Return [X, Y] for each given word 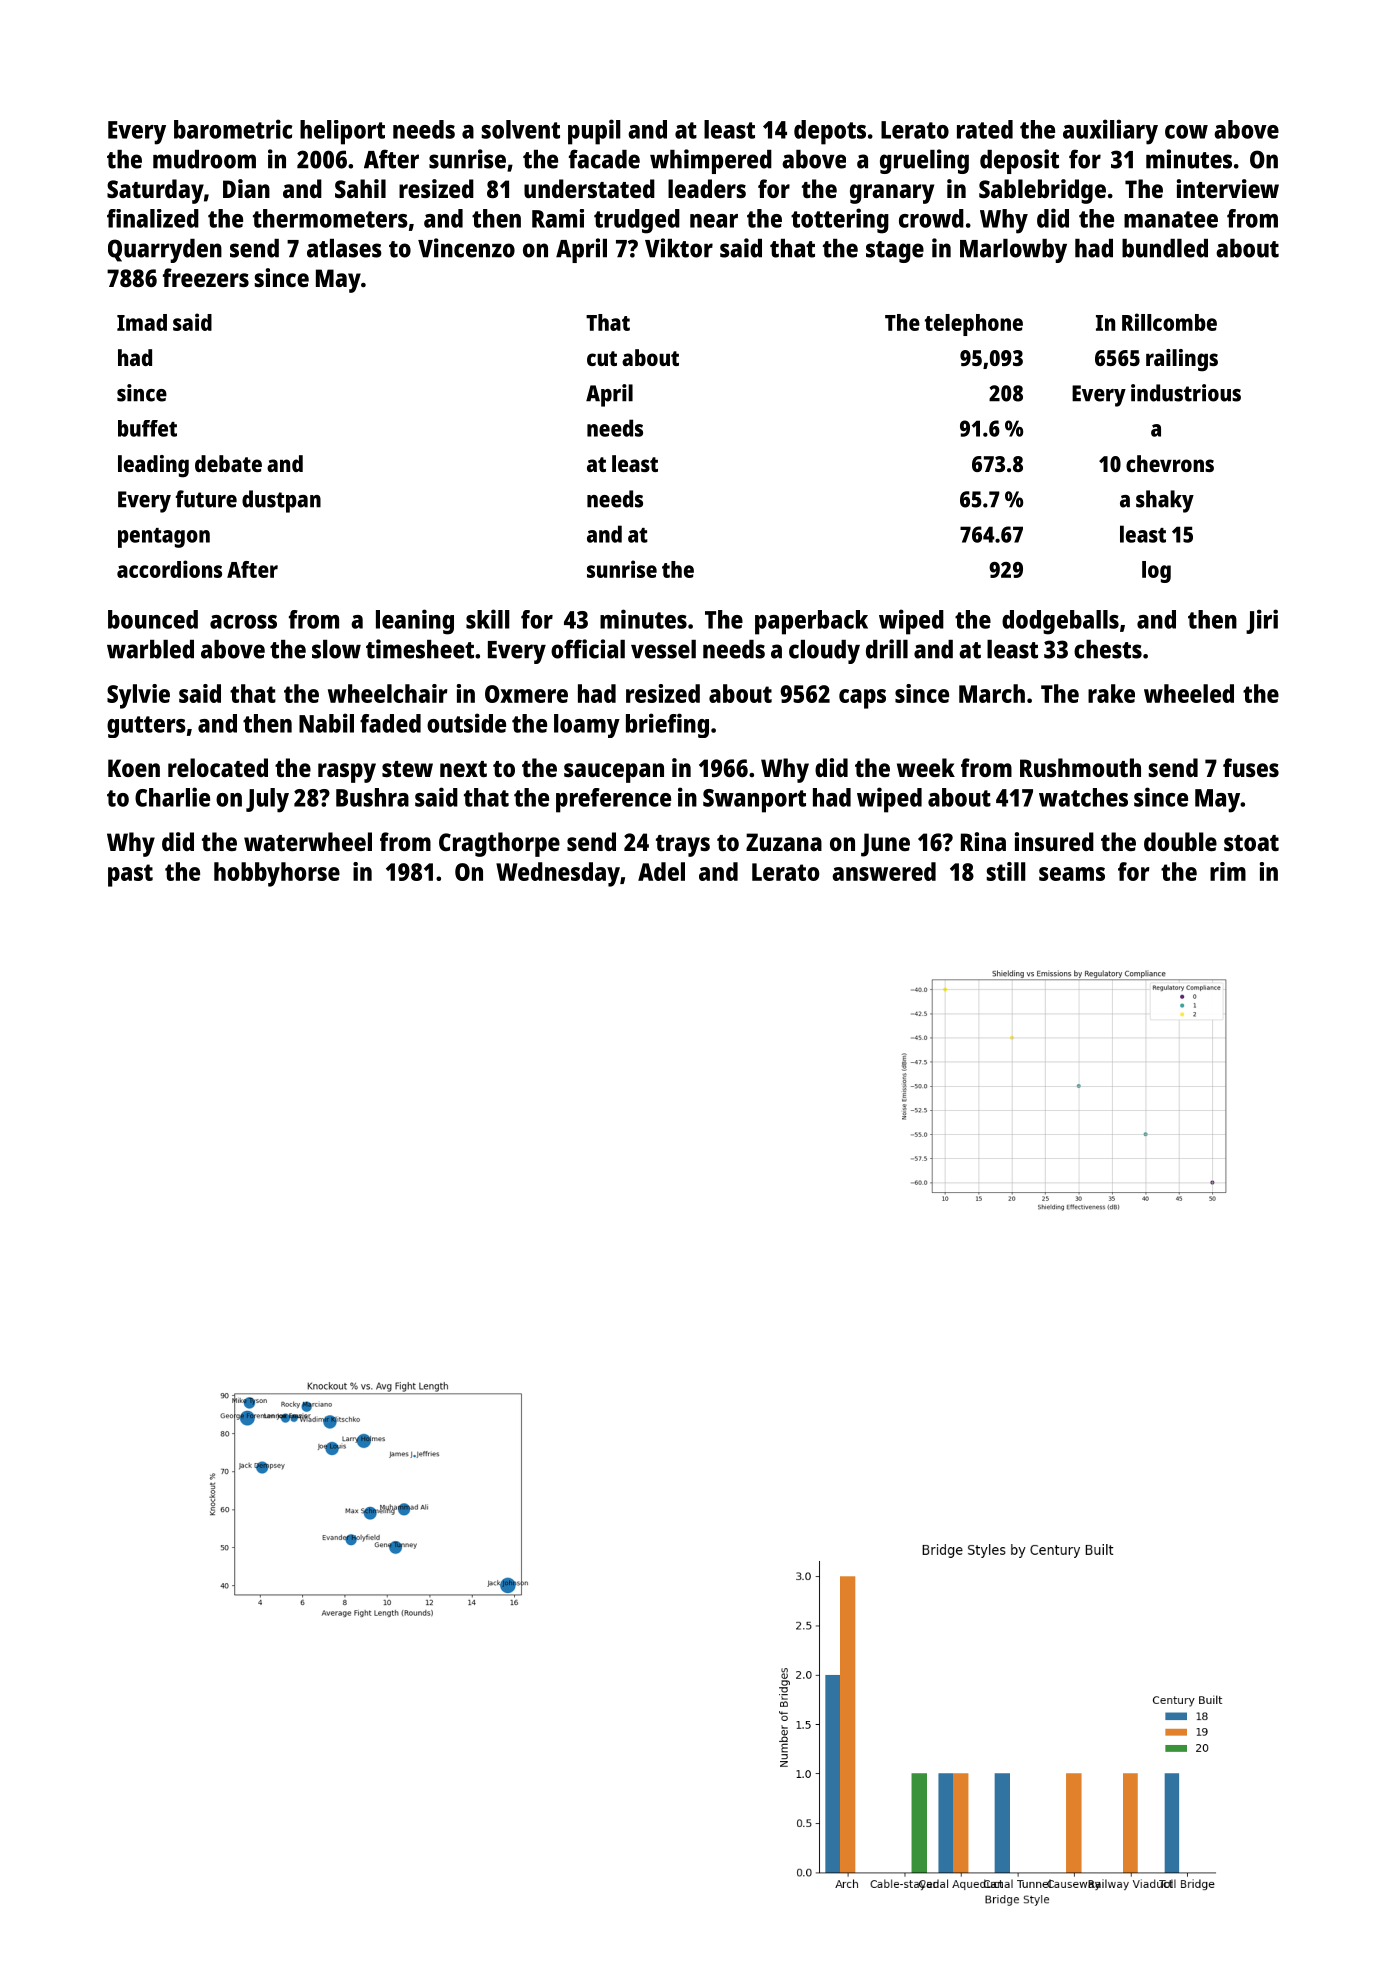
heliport [342, 132]
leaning [415, 622]
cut [602, 358]
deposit [1019, 161]
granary [892, 194]
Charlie [172, 797]
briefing [667, 725]
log [1156, 572]
